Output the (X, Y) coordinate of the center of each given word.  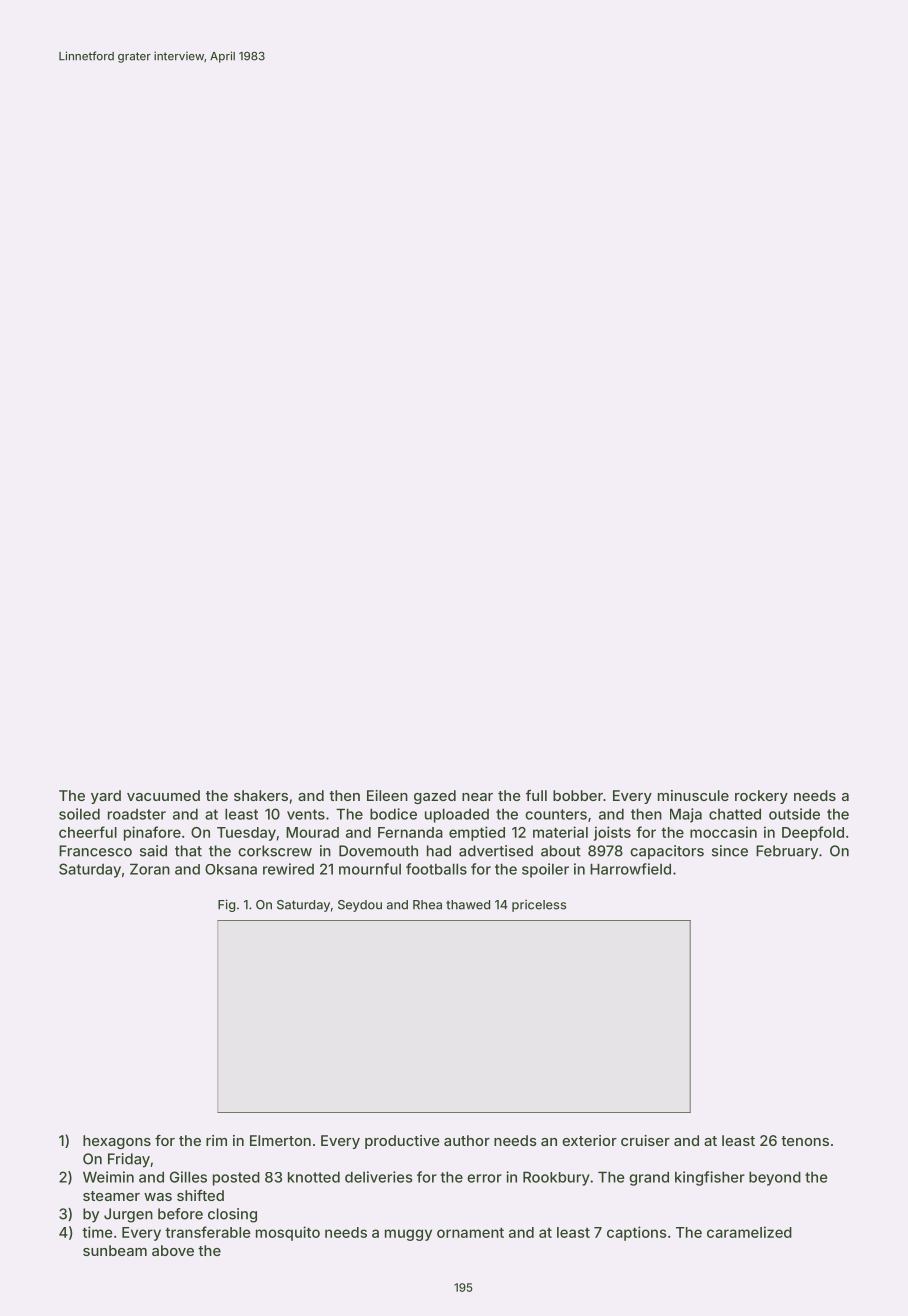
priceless (539, 906)
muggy (408, 1235)
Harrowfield (630, 869)
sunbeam (115, 1250)
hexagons (117, 1142)
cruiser (645, 1140)
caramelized (749, 1232)
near (477, 797)
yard (106, 797)
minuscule (693, 795)
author (467, 1140)
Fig (226, 905)
